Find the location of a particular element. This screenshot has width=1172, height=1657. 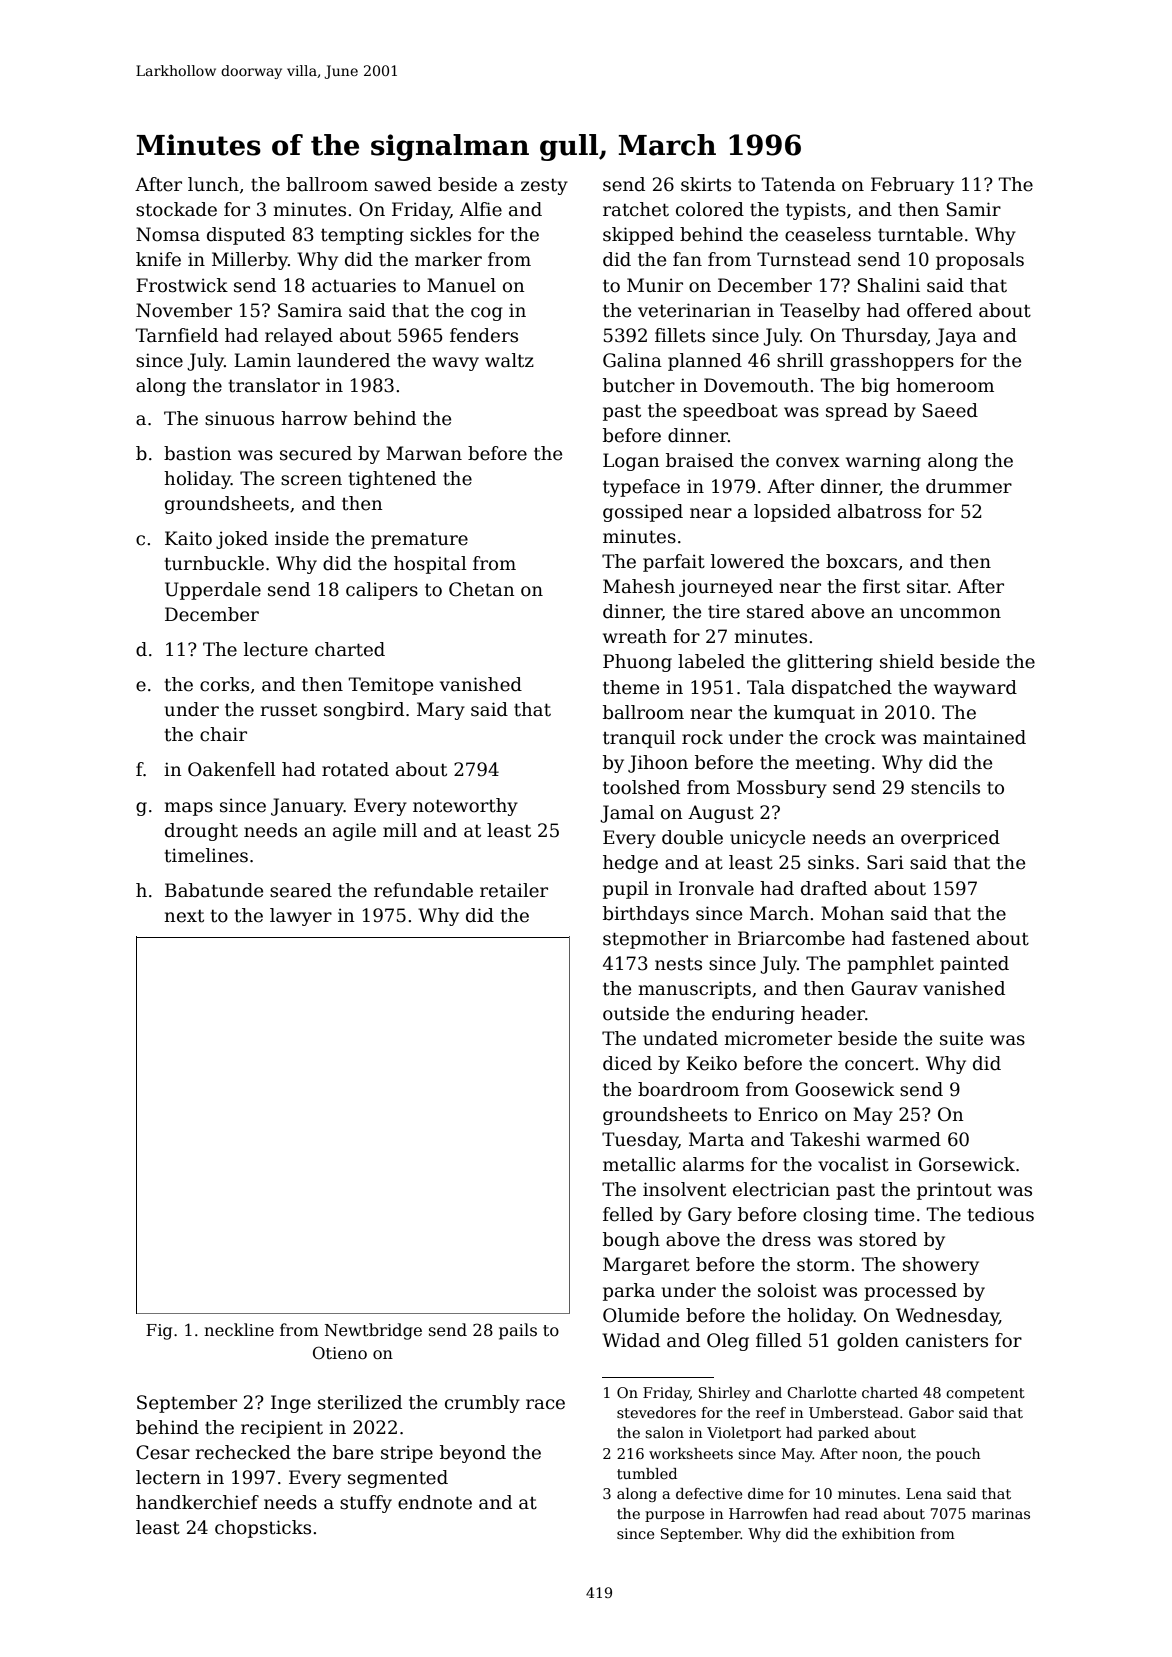

sawed is located at coordinates (403, 184).
